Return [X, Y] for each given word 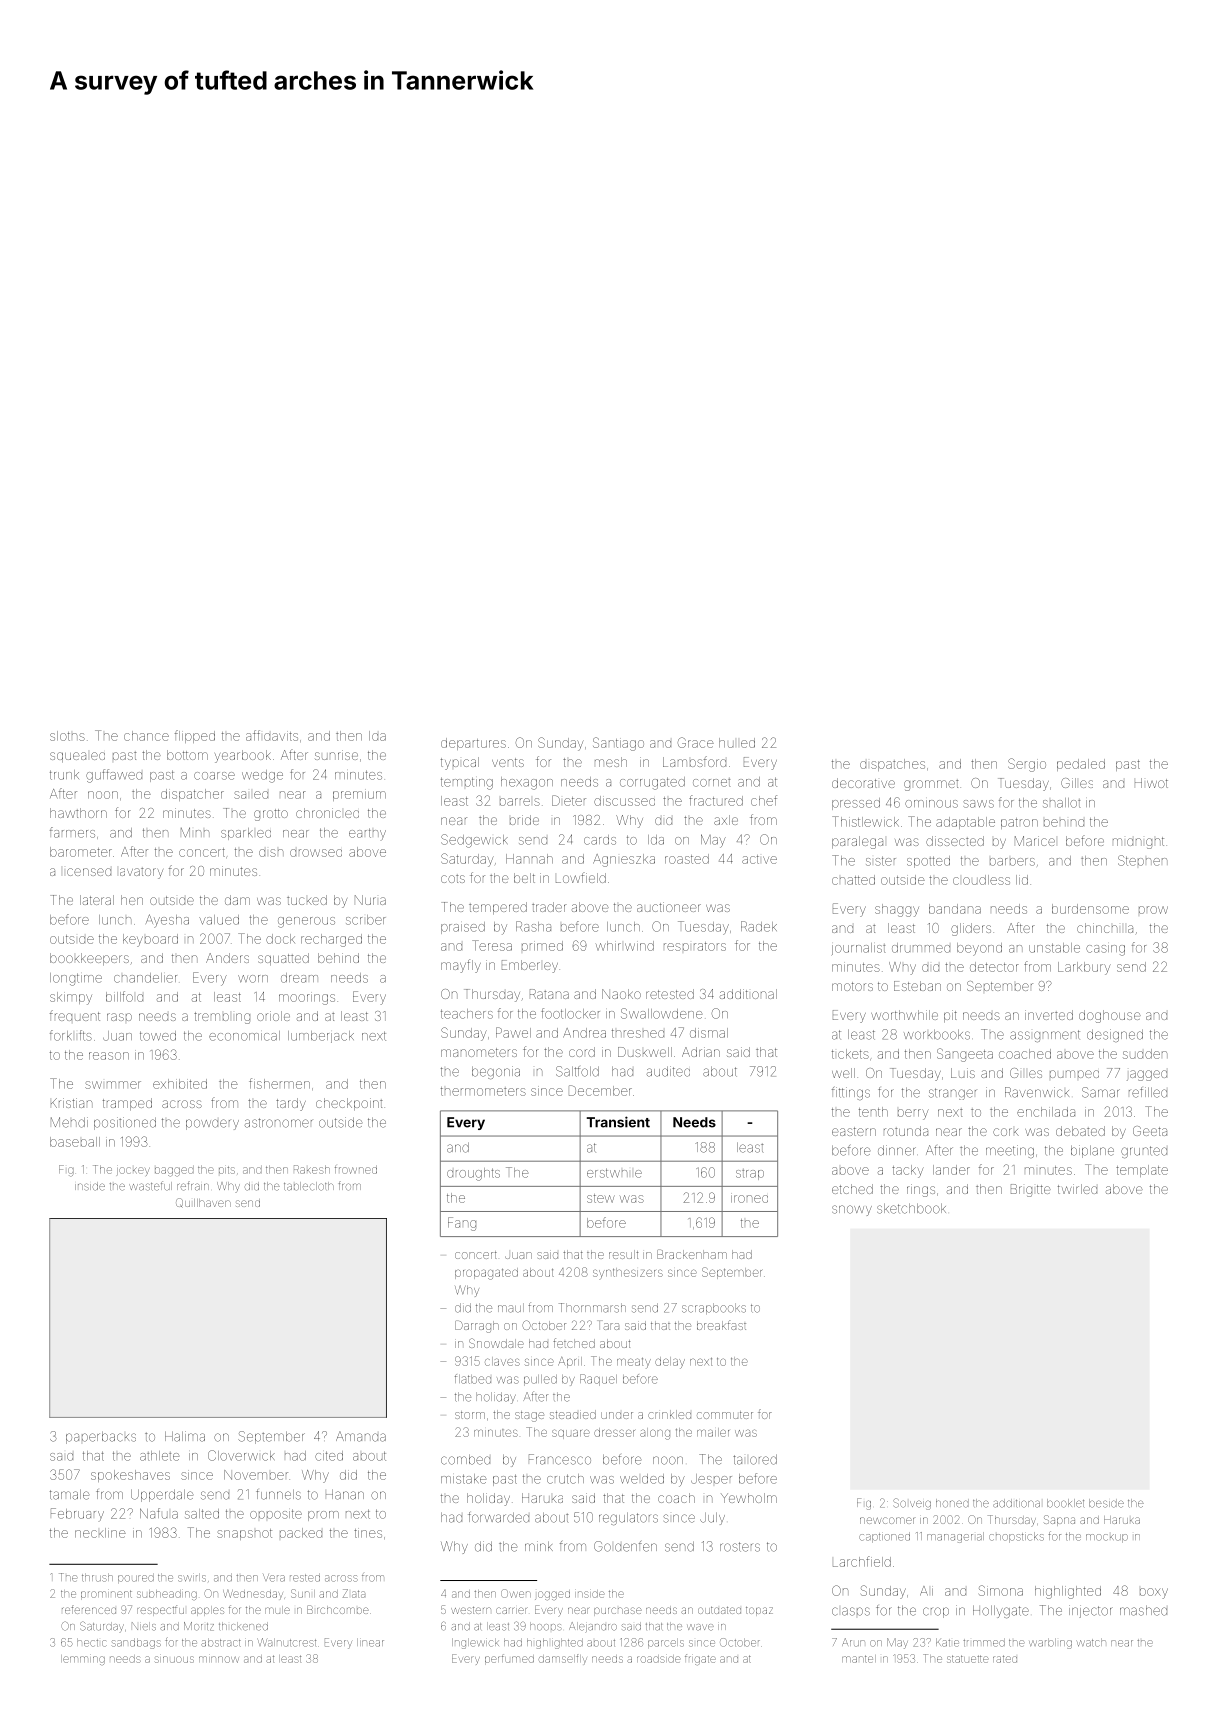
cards [600, 840]
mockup [1107, 1538]
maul [511, 1308]
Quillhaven [203, 1203]
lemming [83, 1660]
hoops [546, 1626]
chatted [853, 880]
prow [1153, 910]
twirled [1077, 1189]
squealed [77, 757]
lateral [97, 900]
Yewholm [749, 1498]
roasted [687, 859]
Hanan [345, 1494]
